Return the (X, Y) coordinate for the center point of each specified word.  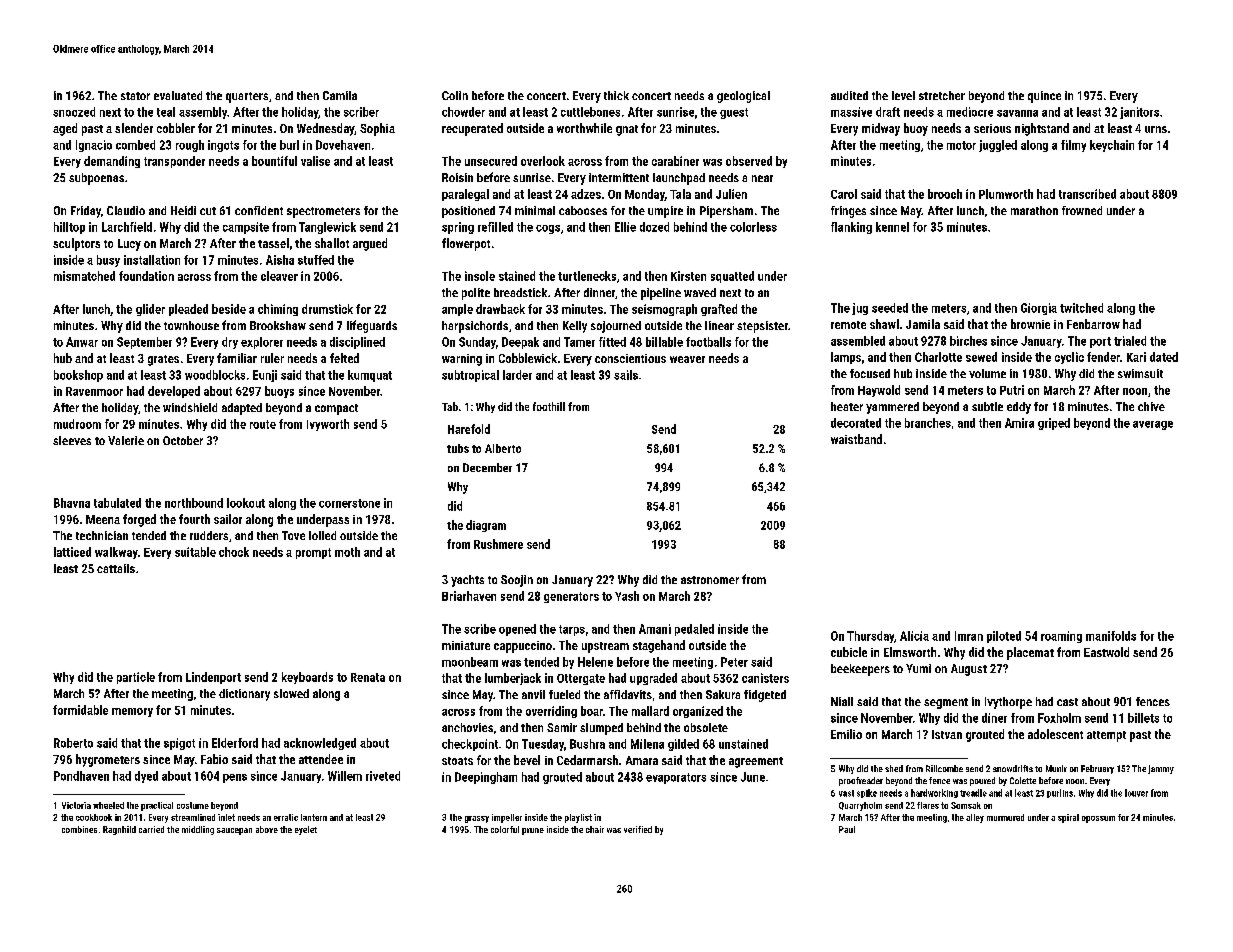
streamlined (193, 817)
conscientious (630, 358)
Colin (455, 95)
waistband (856, 439)
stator (135, 96)
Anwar (82, 342)
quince (1044, 97)
